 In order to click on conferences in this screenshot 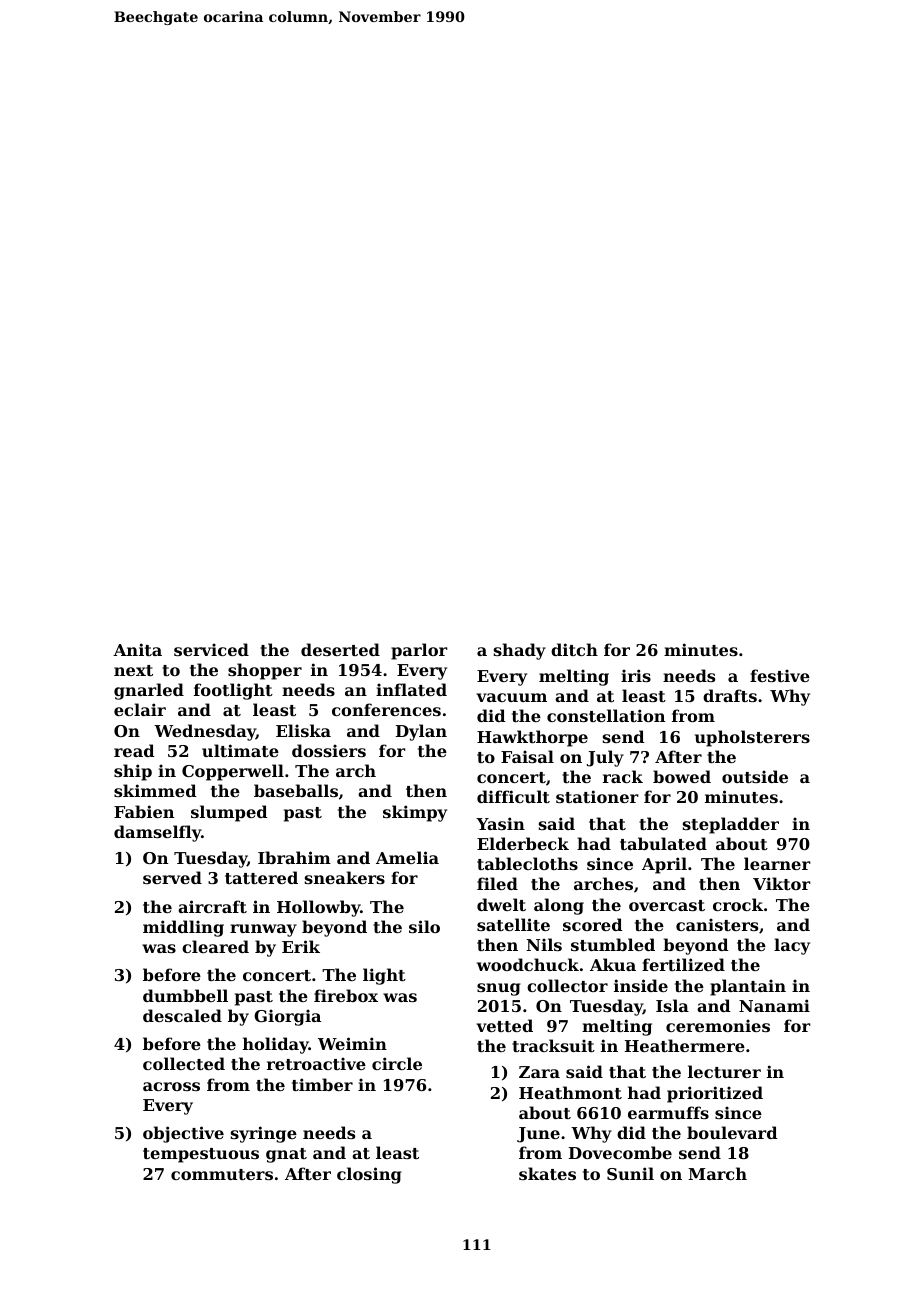, I will do `click(386, 709)`.
